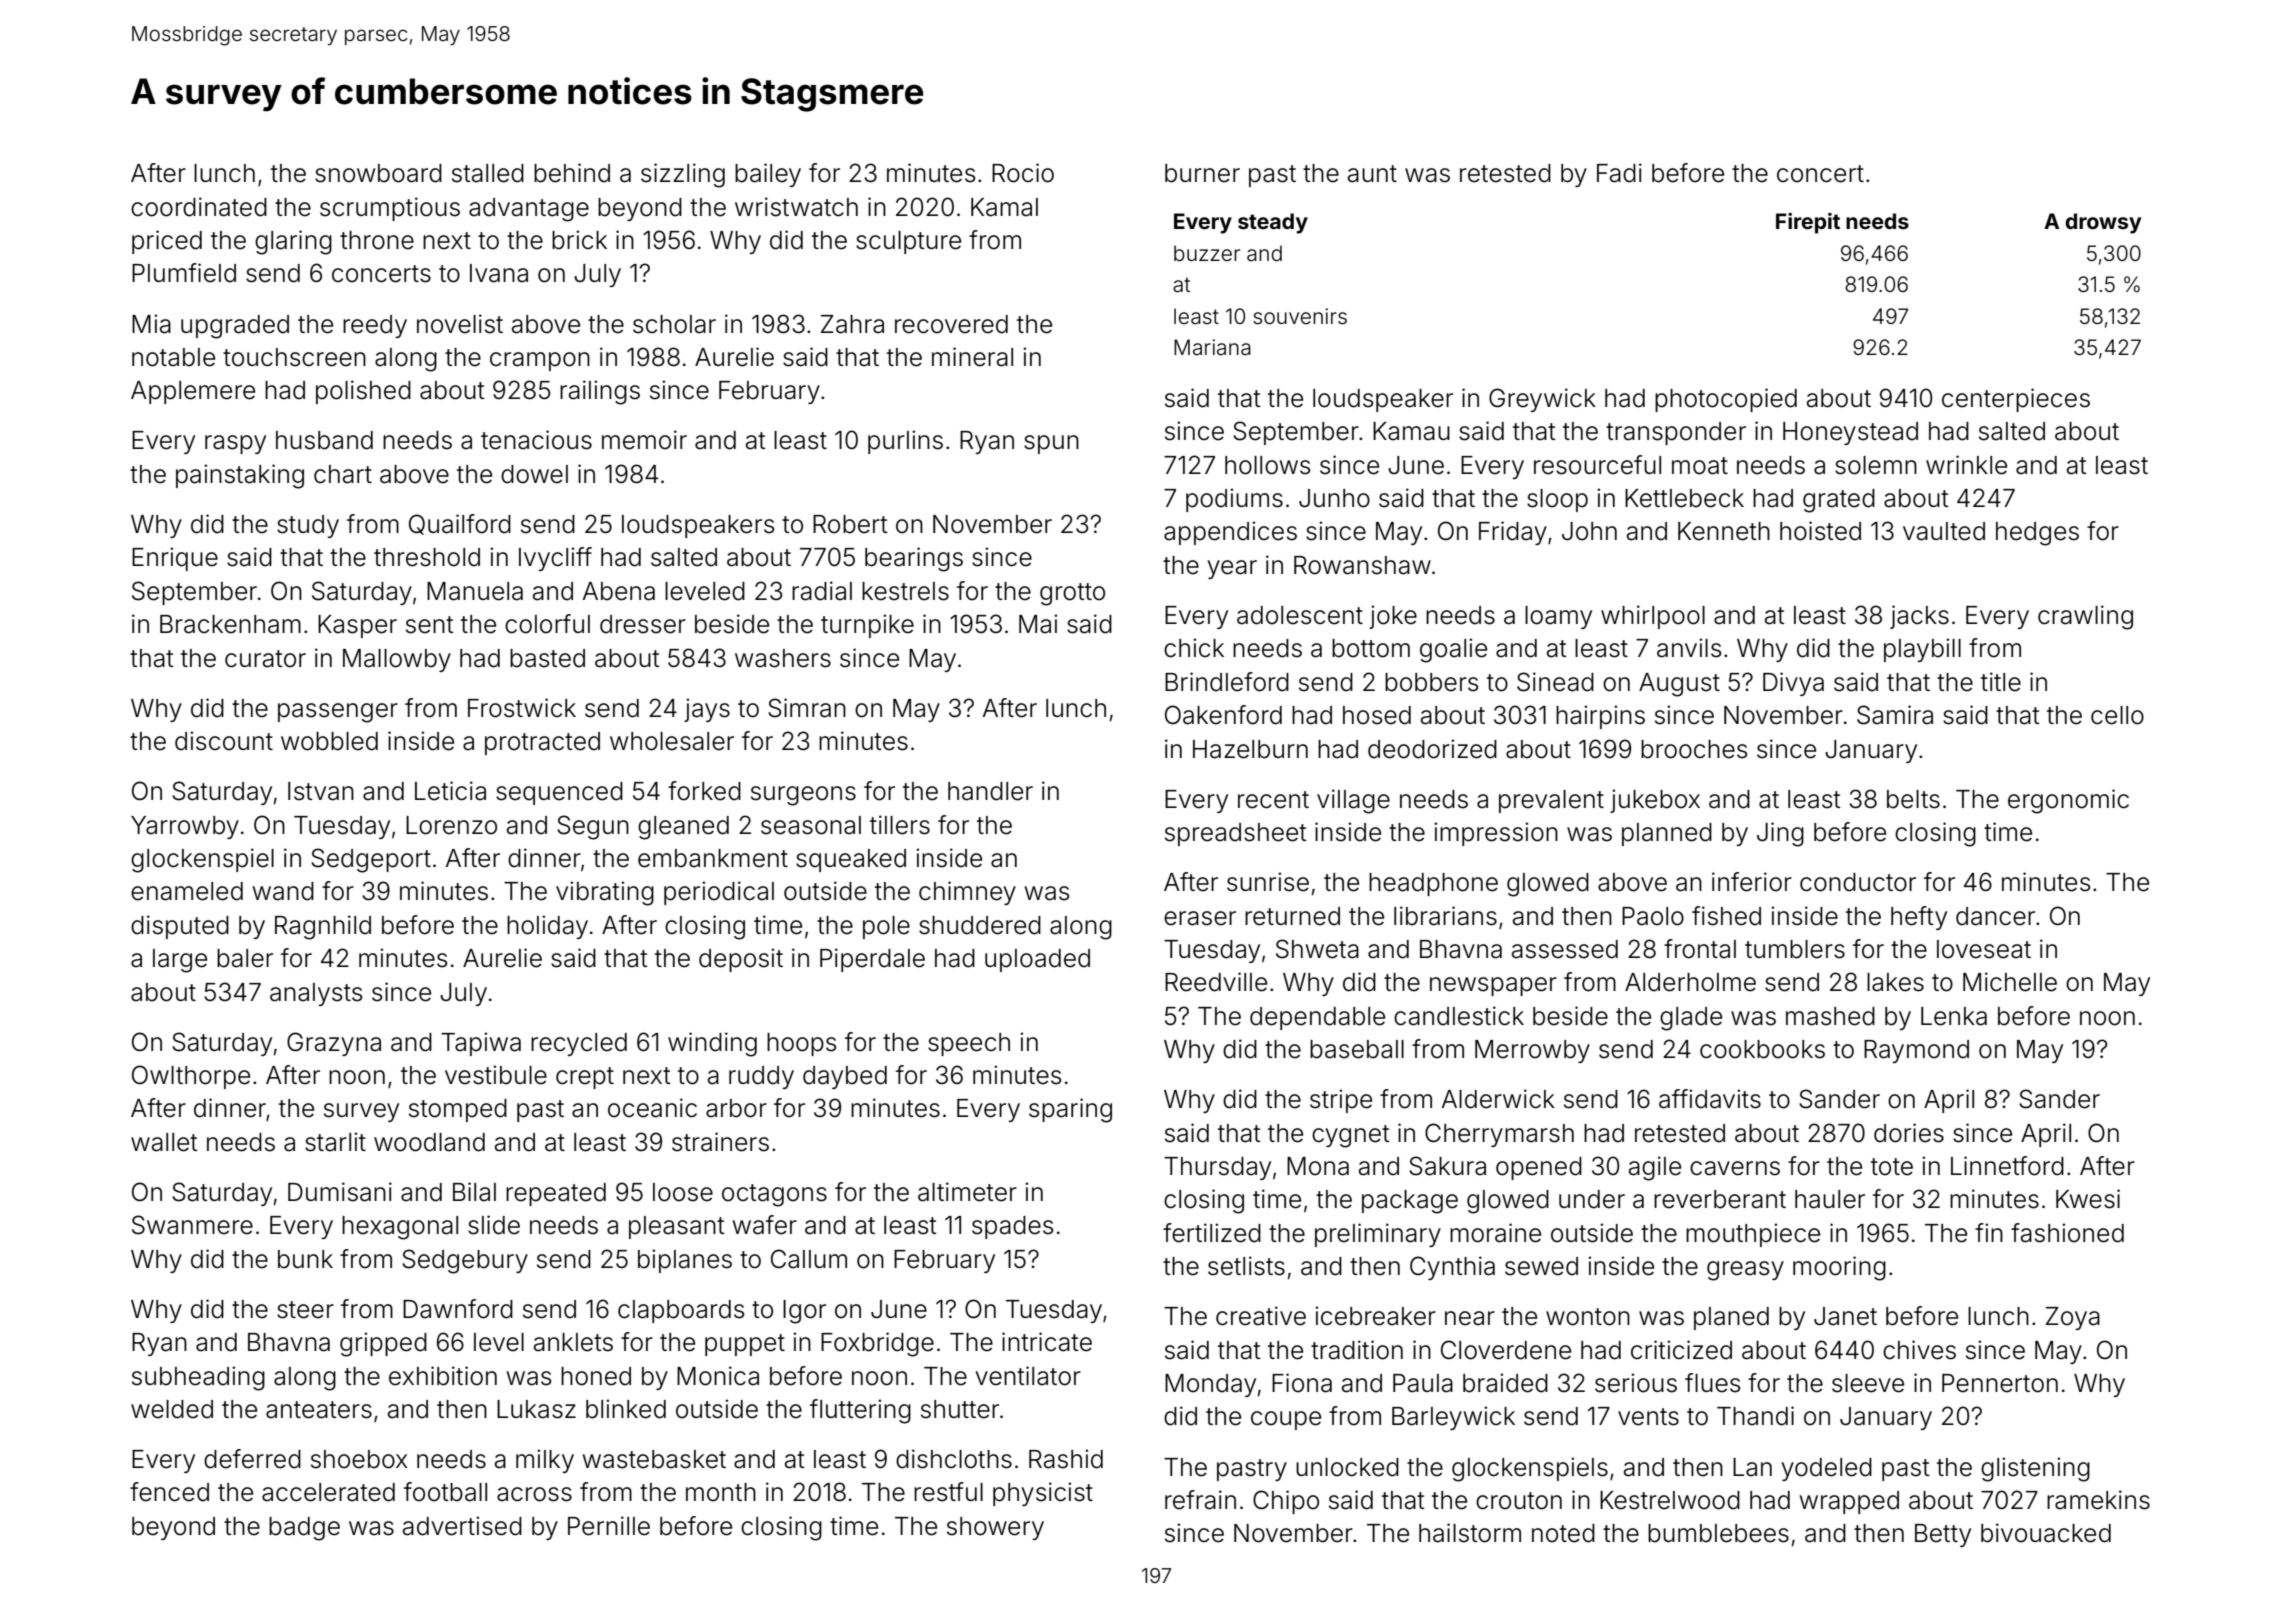 The height and width of the image is (1614, 2282). What do you see at coordinates (1217, 1168) in the image?
I see `Thursday` at bounding box center [1217, 1168].
